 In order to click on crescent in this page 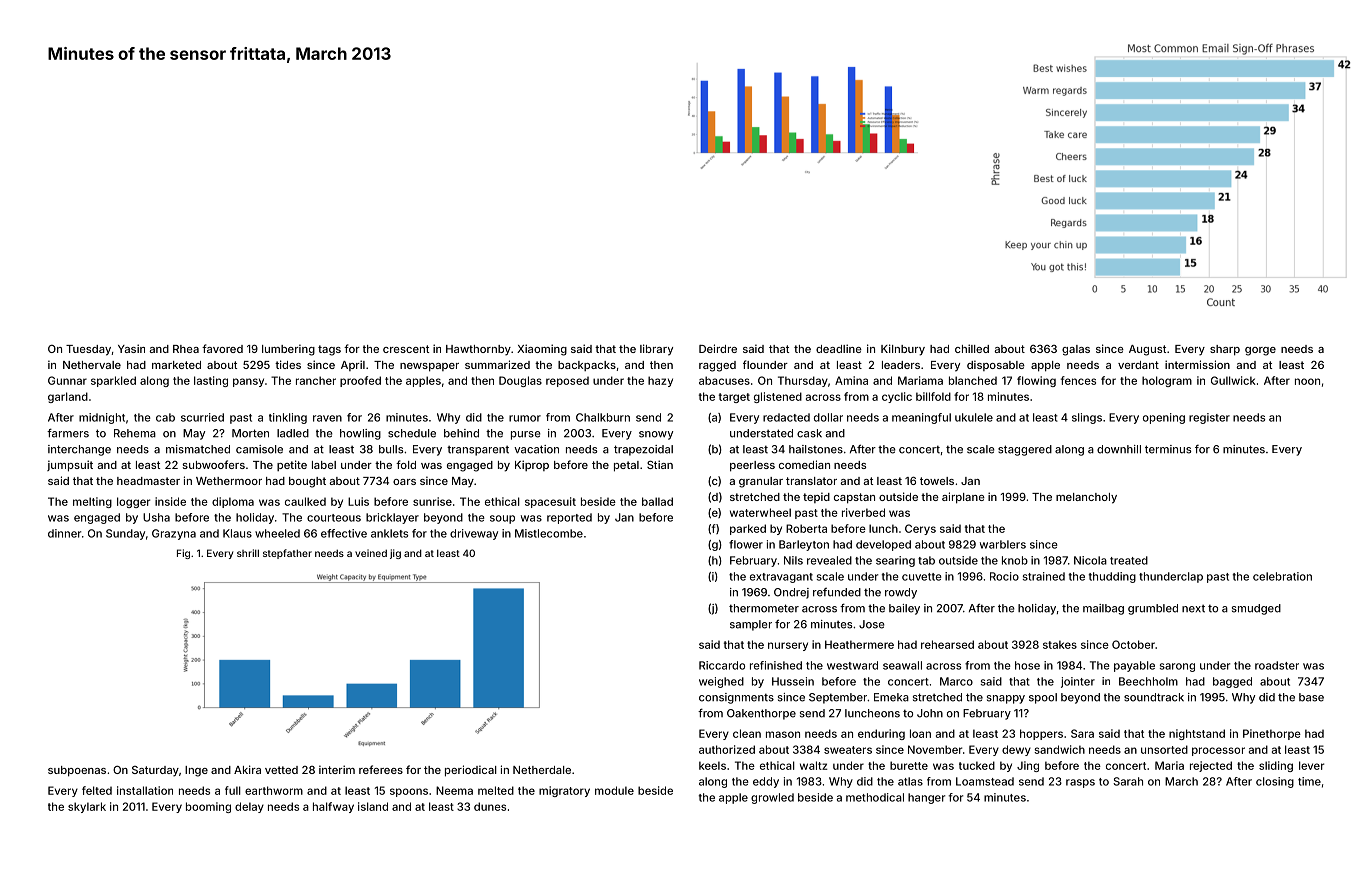, I will do `click(406, 349)`.
